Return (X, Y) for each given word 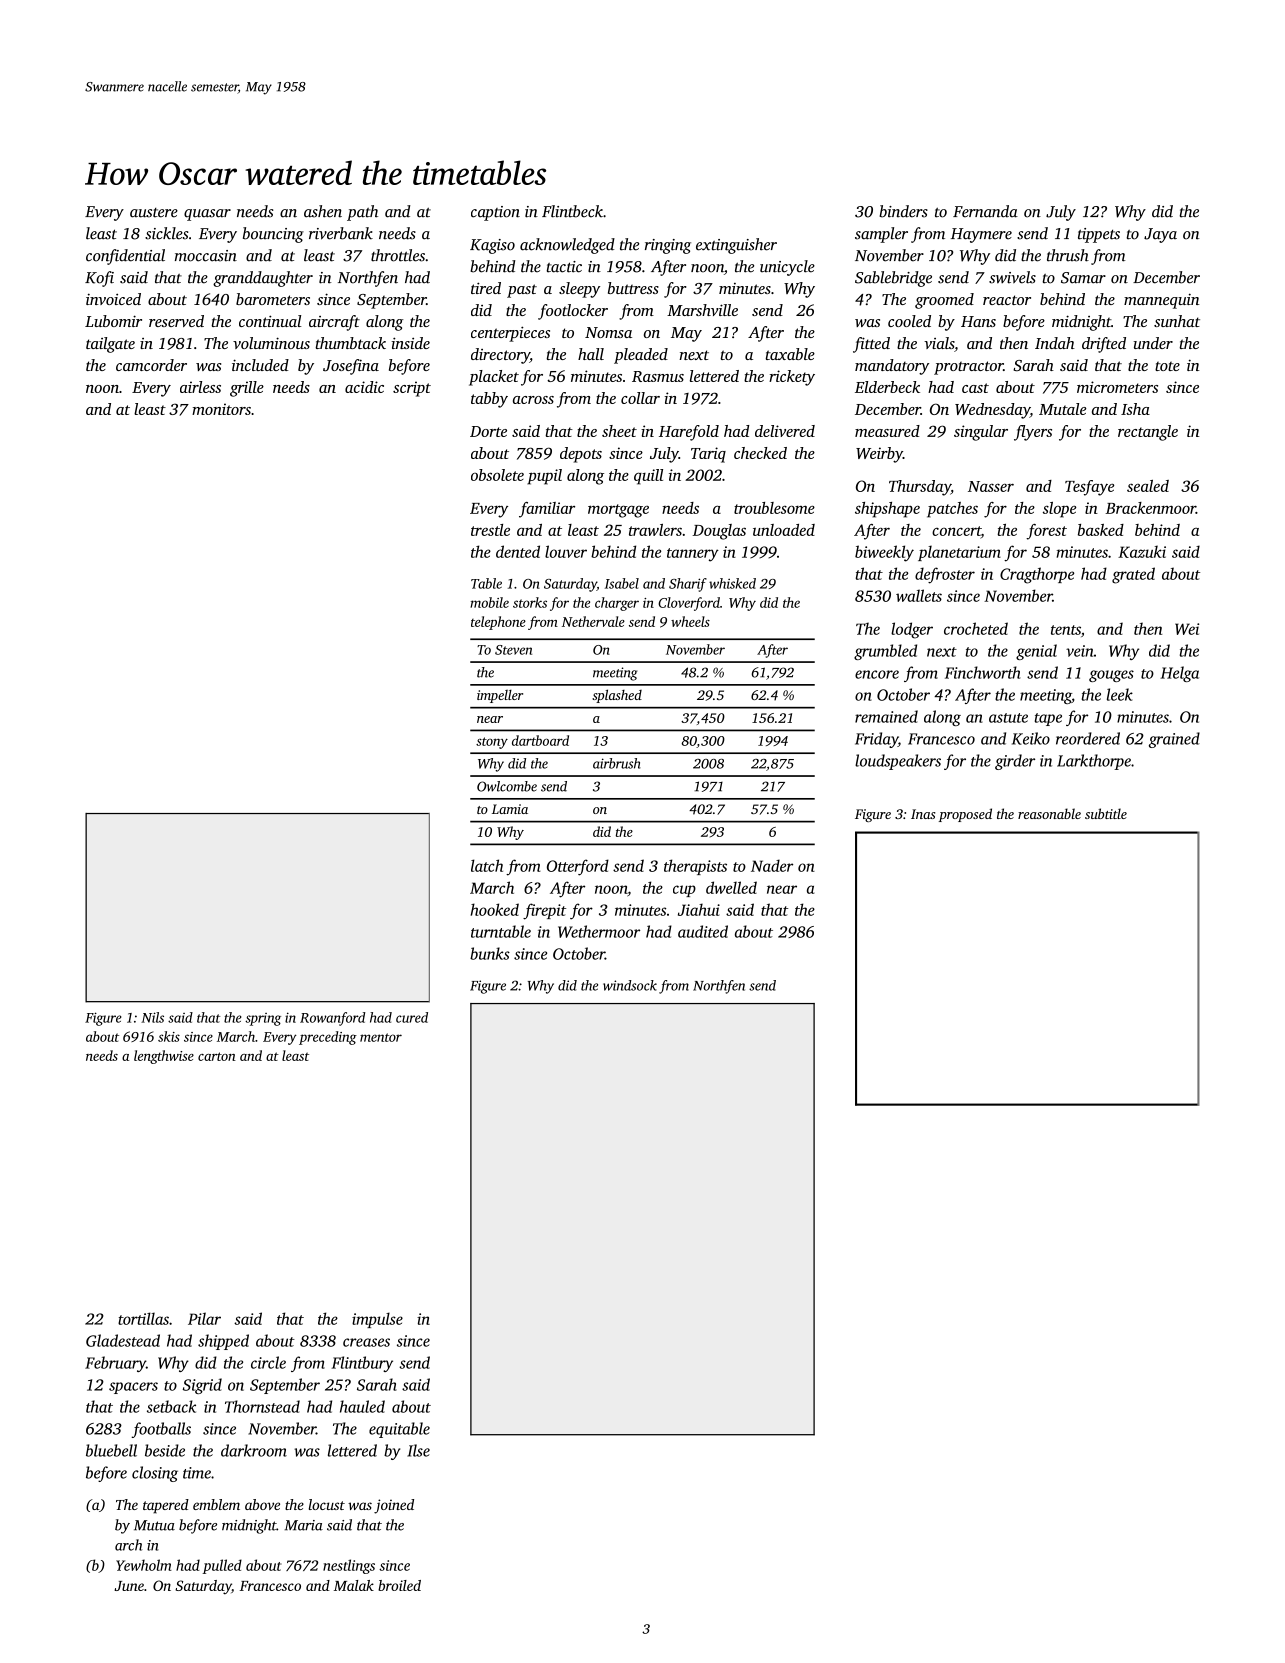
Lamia (510, 809)
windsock (630, 985)
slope (1059, 510)
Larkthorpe (1094, 762)
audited (703, 931)
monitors (221, 409)
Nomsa (608, 332)
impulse (377, 1320)
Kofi (99, 279)
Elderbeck (887, 387)
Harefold (689, 433)
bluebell (111, 1450)
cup (684, 891)
